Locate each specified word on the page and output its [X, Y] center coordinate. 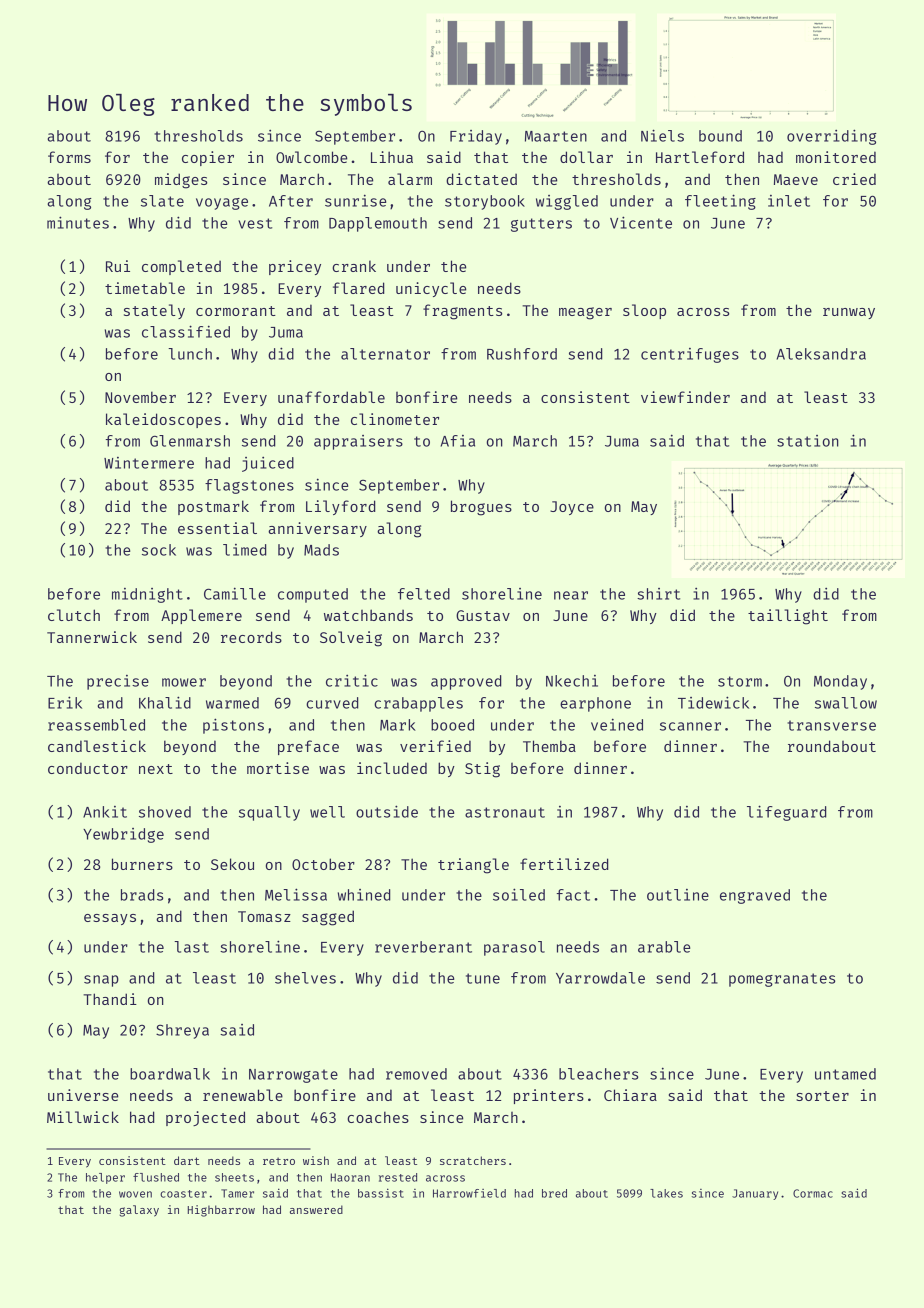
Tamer [237, 1193]
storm [740, 681]
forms [69, 157]
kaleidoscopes [163, 420]
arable [664, 947]
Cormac [813, 1193]
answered [316, 1209]
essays [110, 919]
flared [358, 288]
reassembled [96, 725]
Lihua [392, 157]
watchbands [368, 615]
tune [483, 978]
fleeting [720, 202]
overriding [832, 137]
